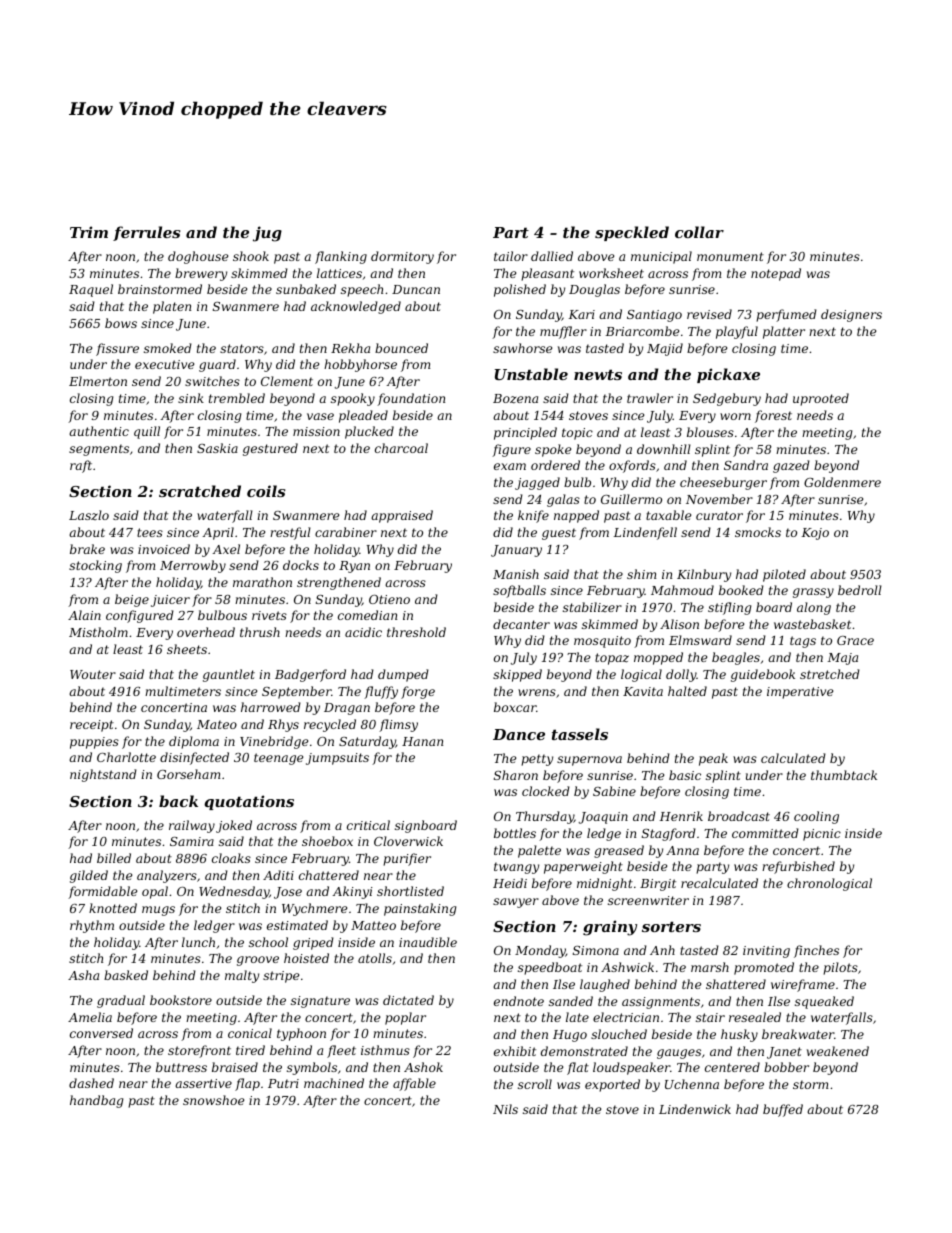 Image resolution: width=952 pixels, height=1233 pixels. I want to click on braised, so click(235, 1067).
